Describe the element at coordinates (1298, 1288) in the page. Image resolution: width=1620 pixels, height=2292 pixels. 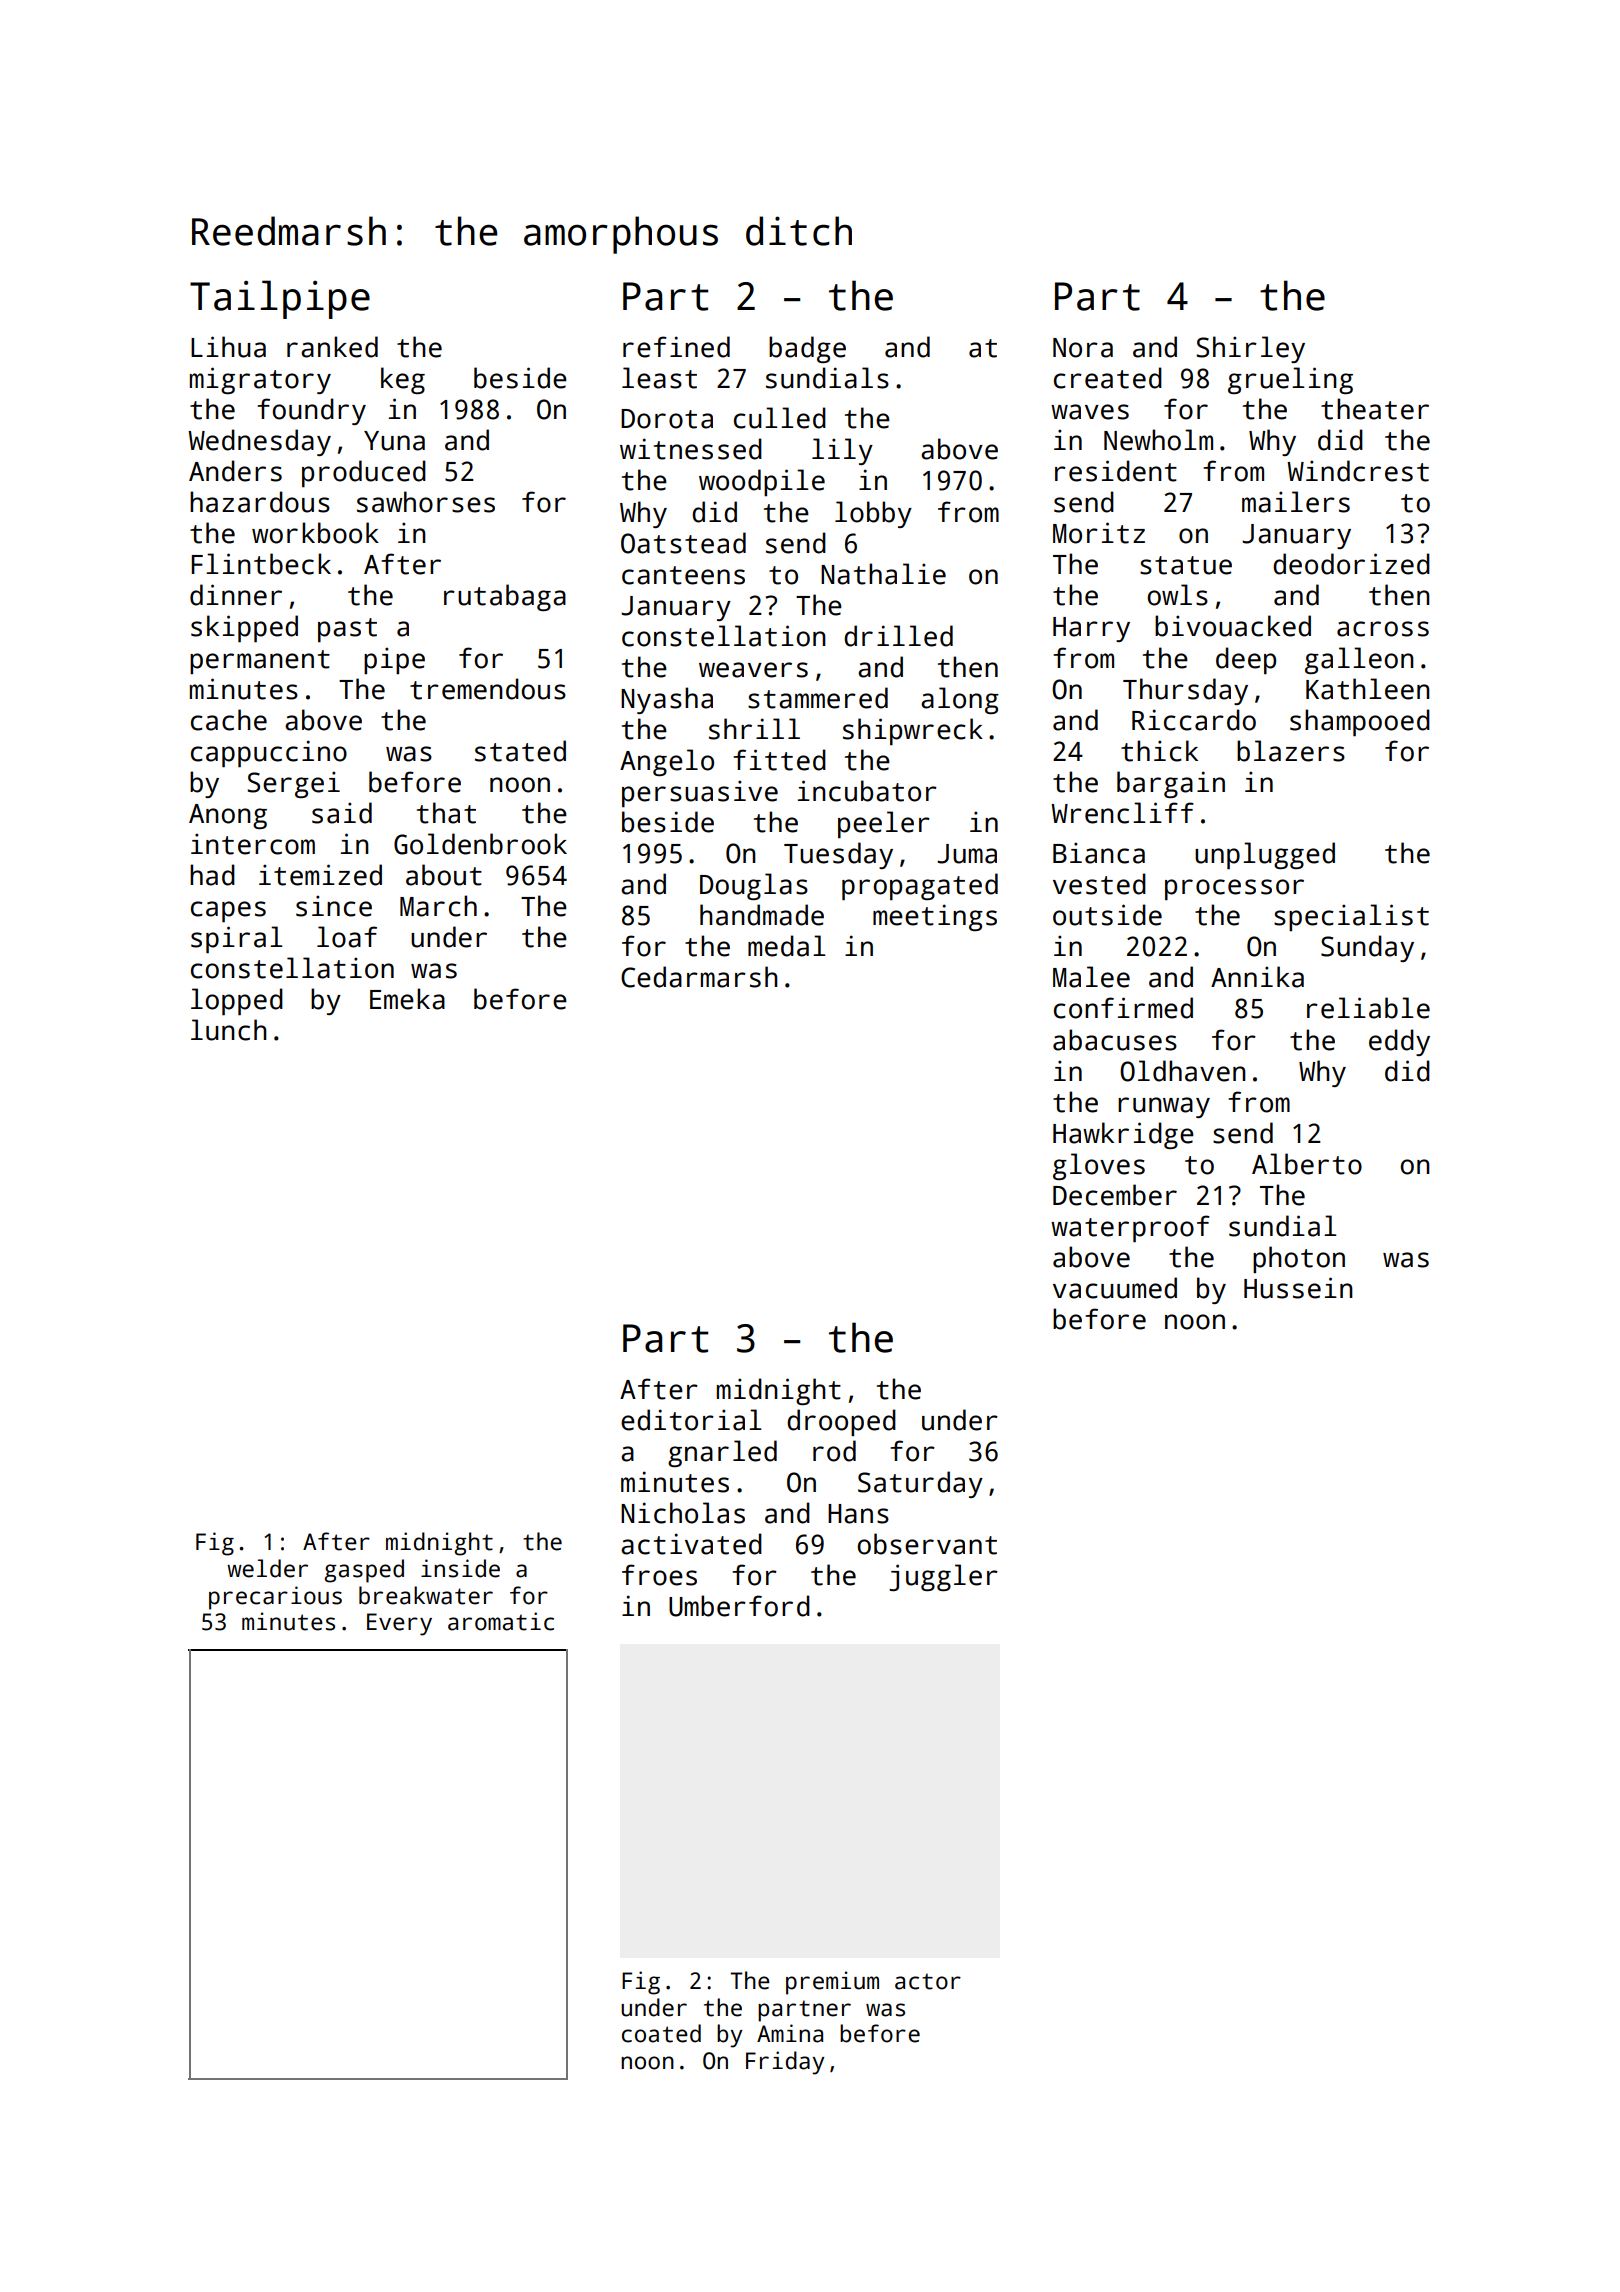
I see `Hussein` at that location.
